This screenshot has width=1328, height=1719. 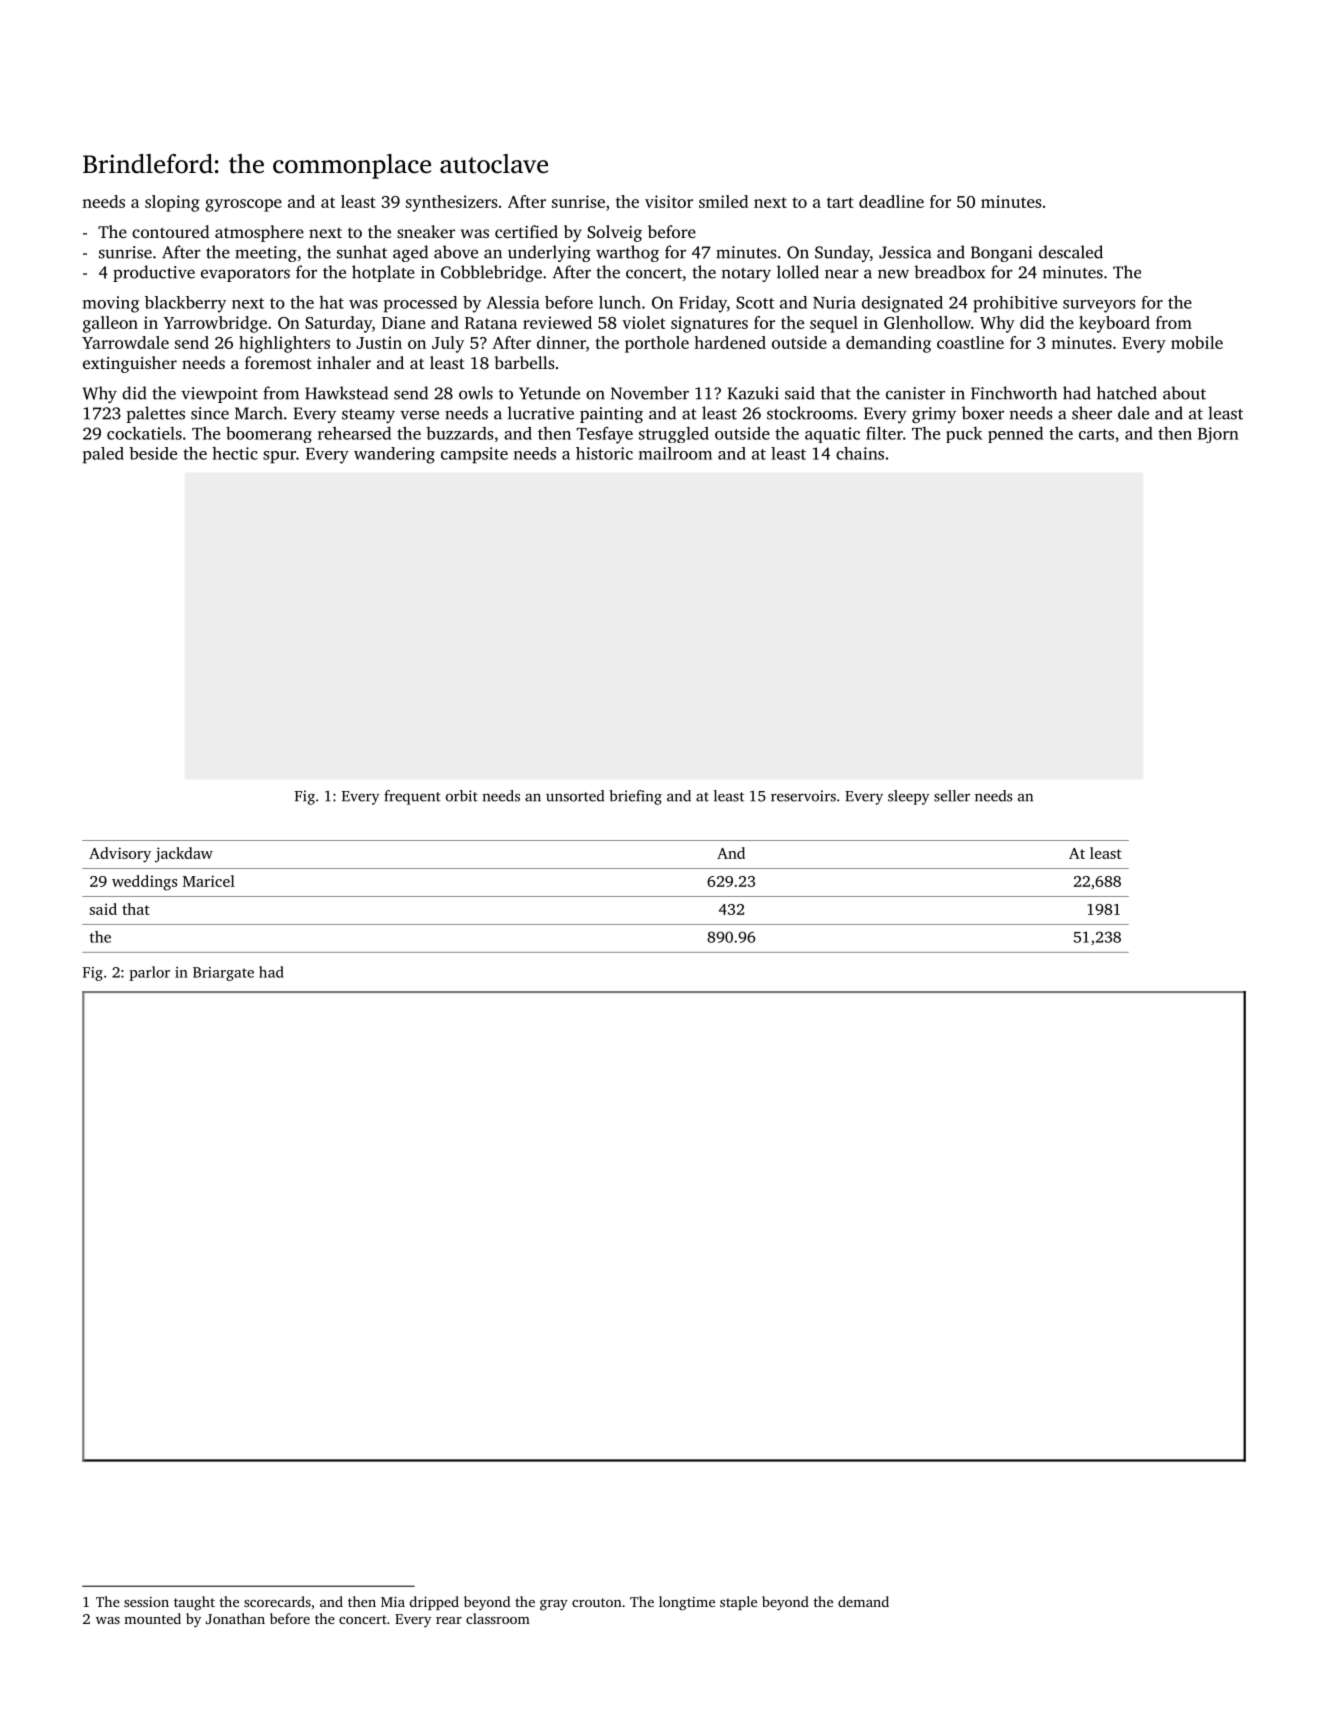 What do you see at coordinates (952, 796) in the screenshot?
I see `seller` at bounding box center [952, 796].
